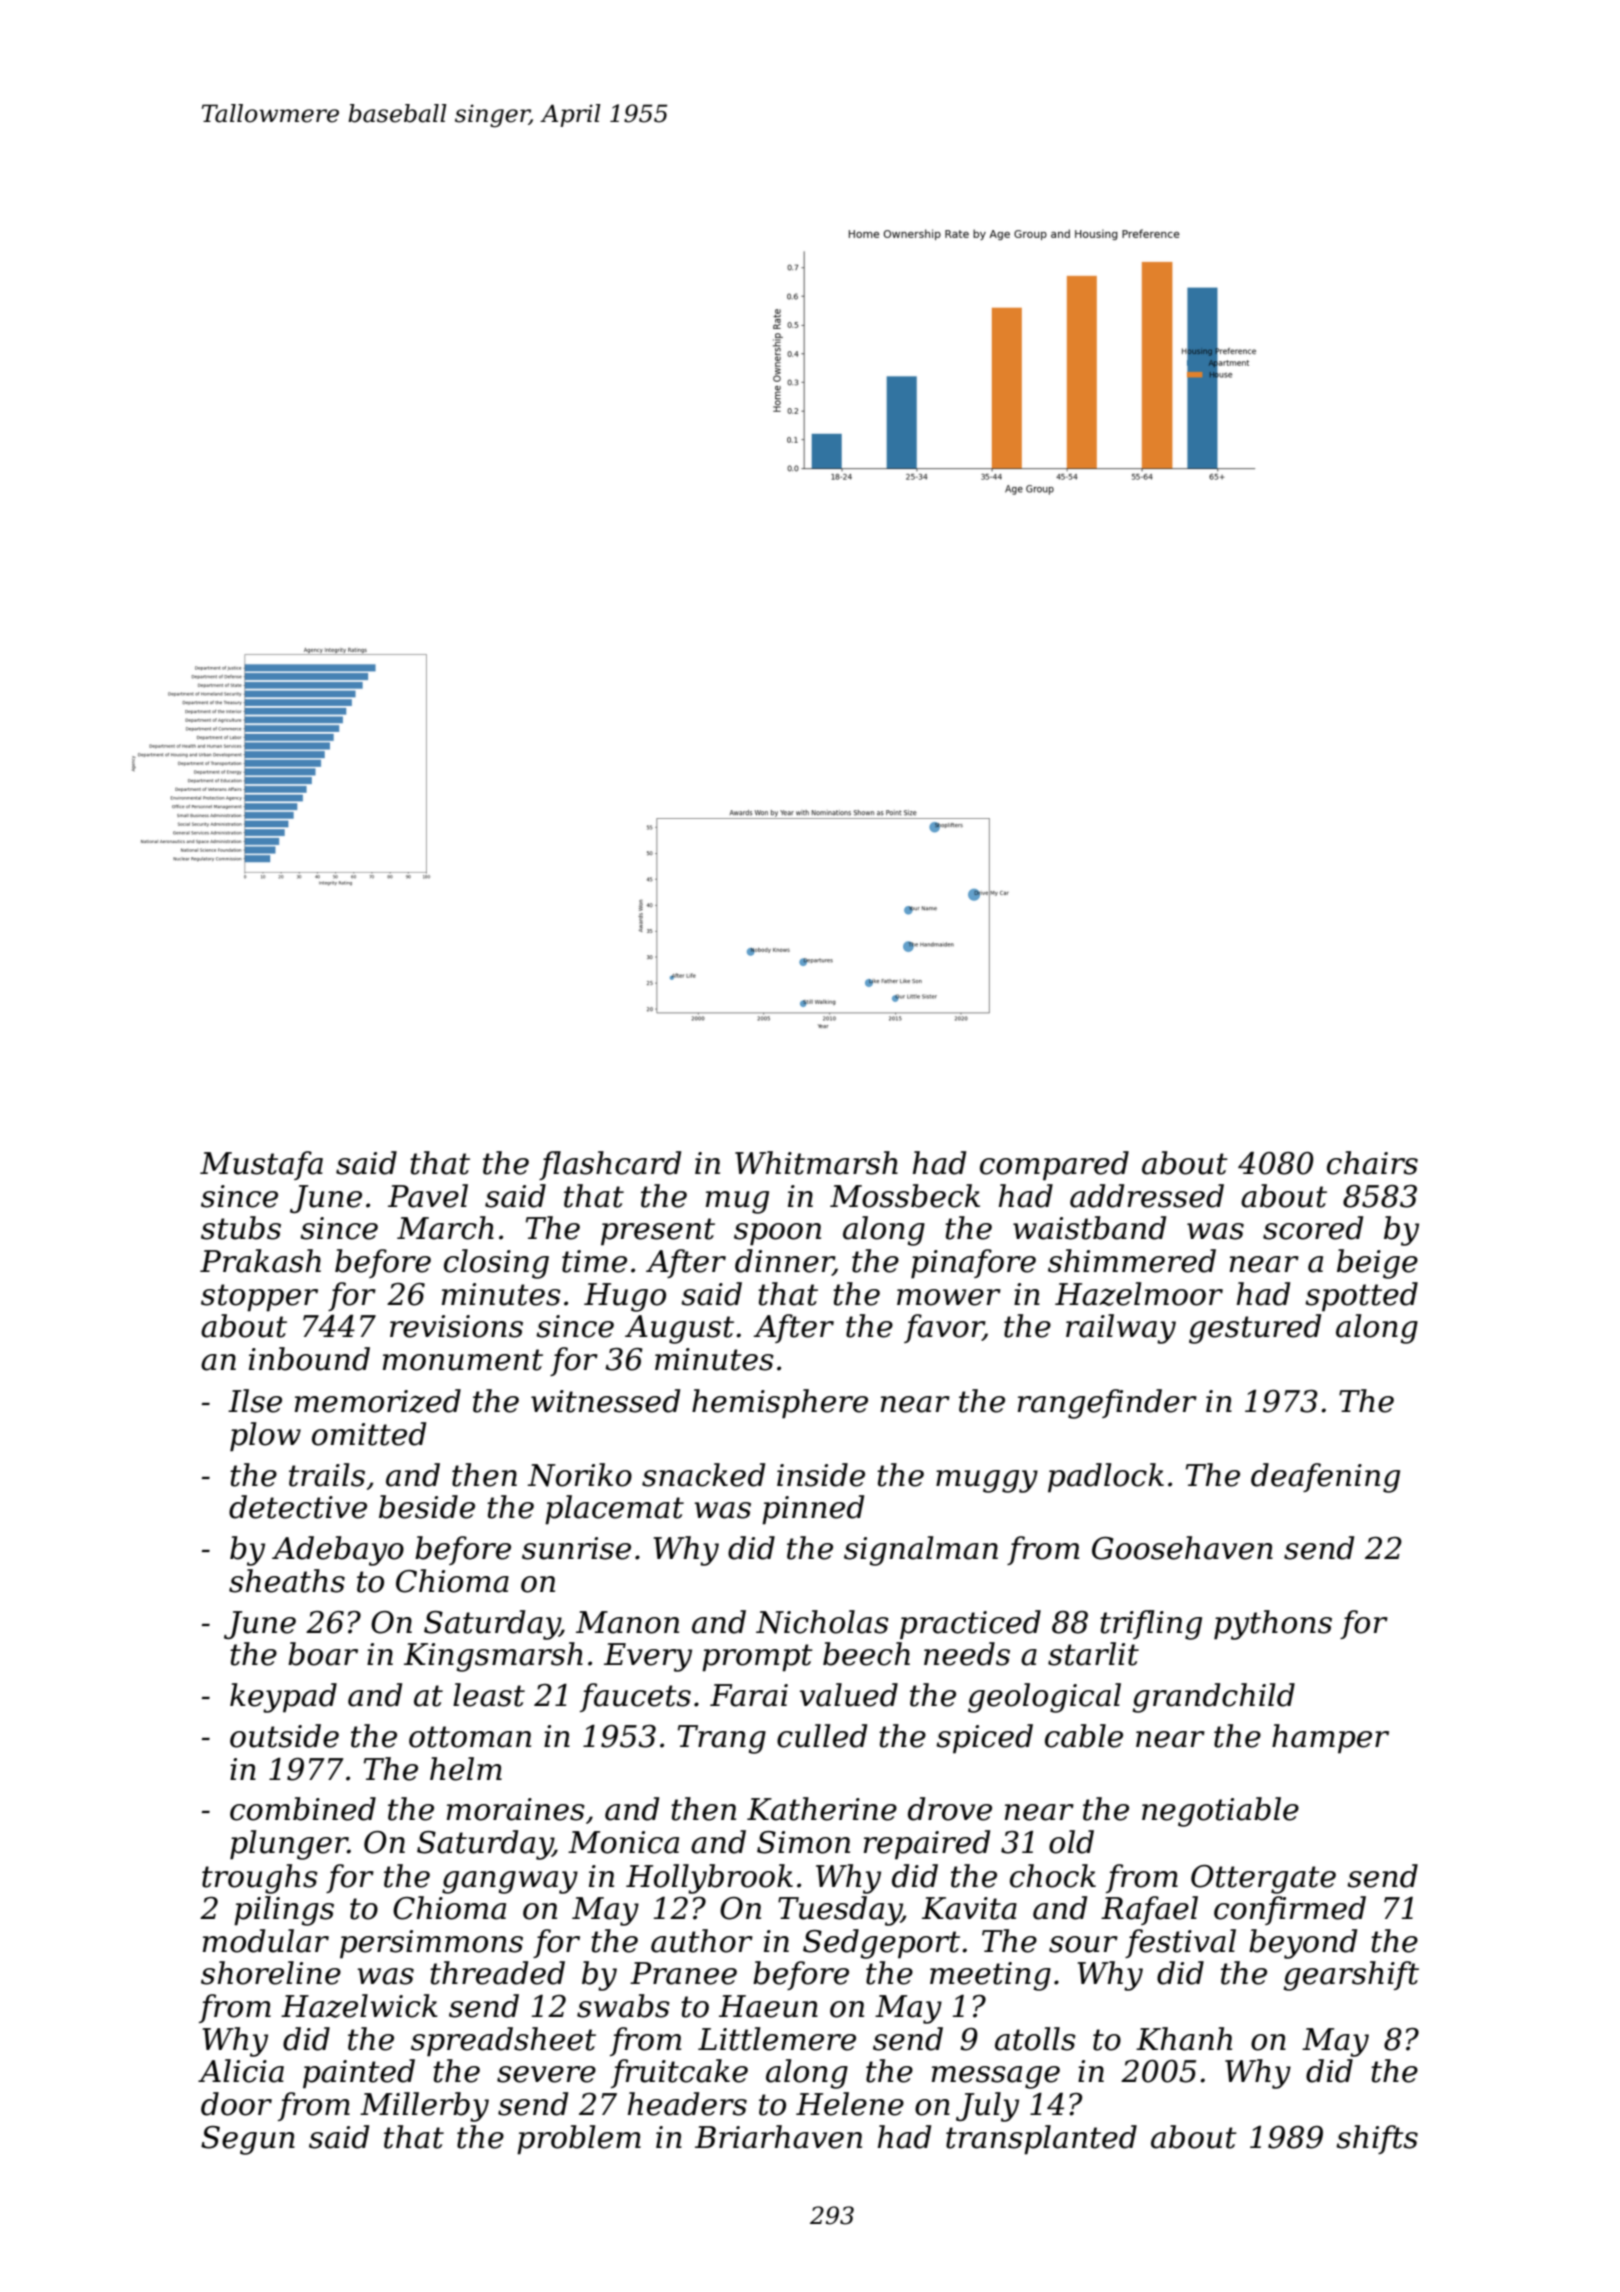  What do you see at coordinates (816, 1163) in the image?
I see `Whitmarsh` at bounding box center [816, 1163].
